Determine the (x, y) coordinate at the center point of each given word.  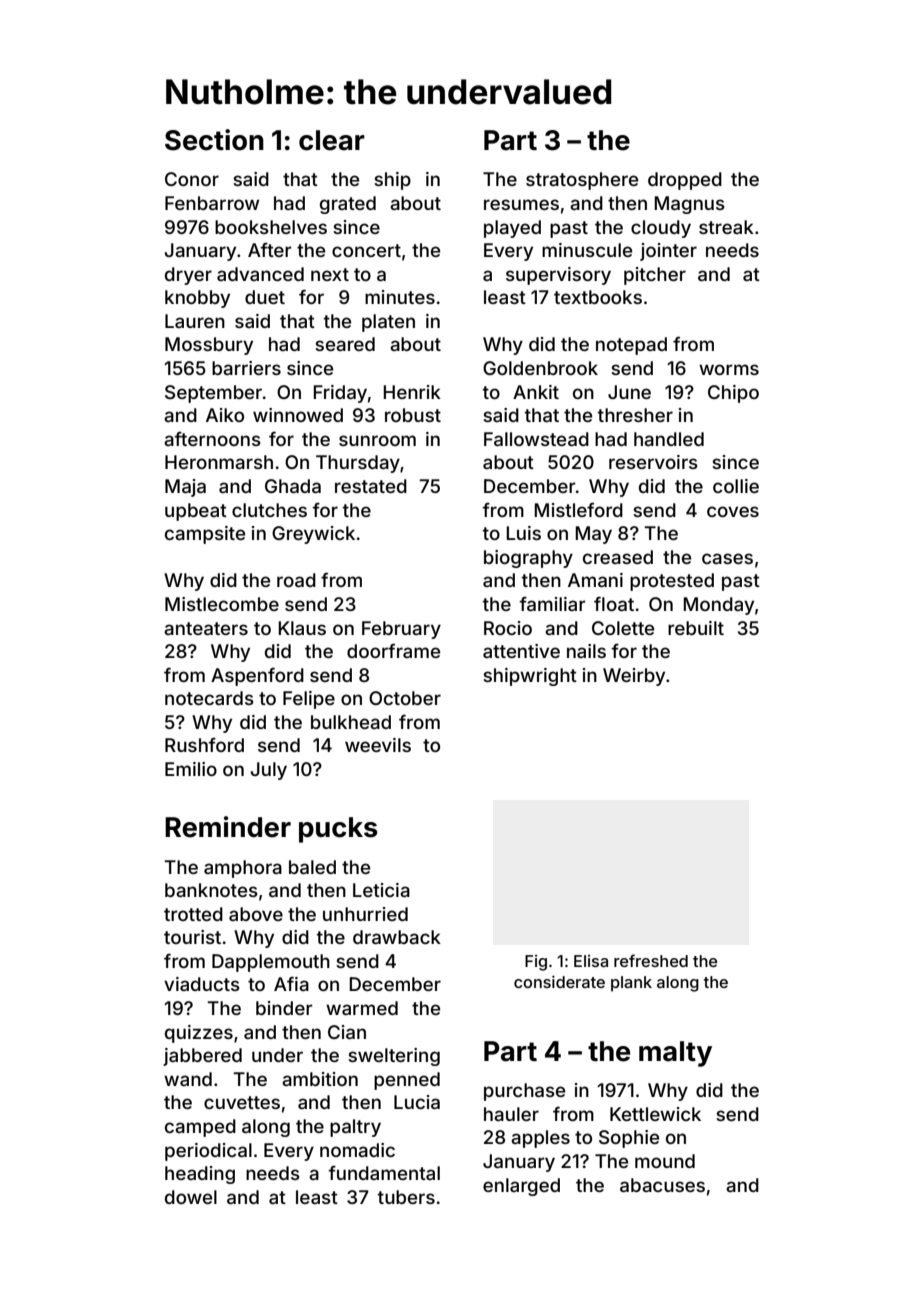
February (401, 630)
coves (733, 511)
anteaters (206, 628)
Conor (192, 179)
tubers (406, 1197)
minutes (400, 297)
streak (726, 227)
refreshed (651, 960)
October (405, 698)
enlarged (521, 1187)
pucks (338, 830)
